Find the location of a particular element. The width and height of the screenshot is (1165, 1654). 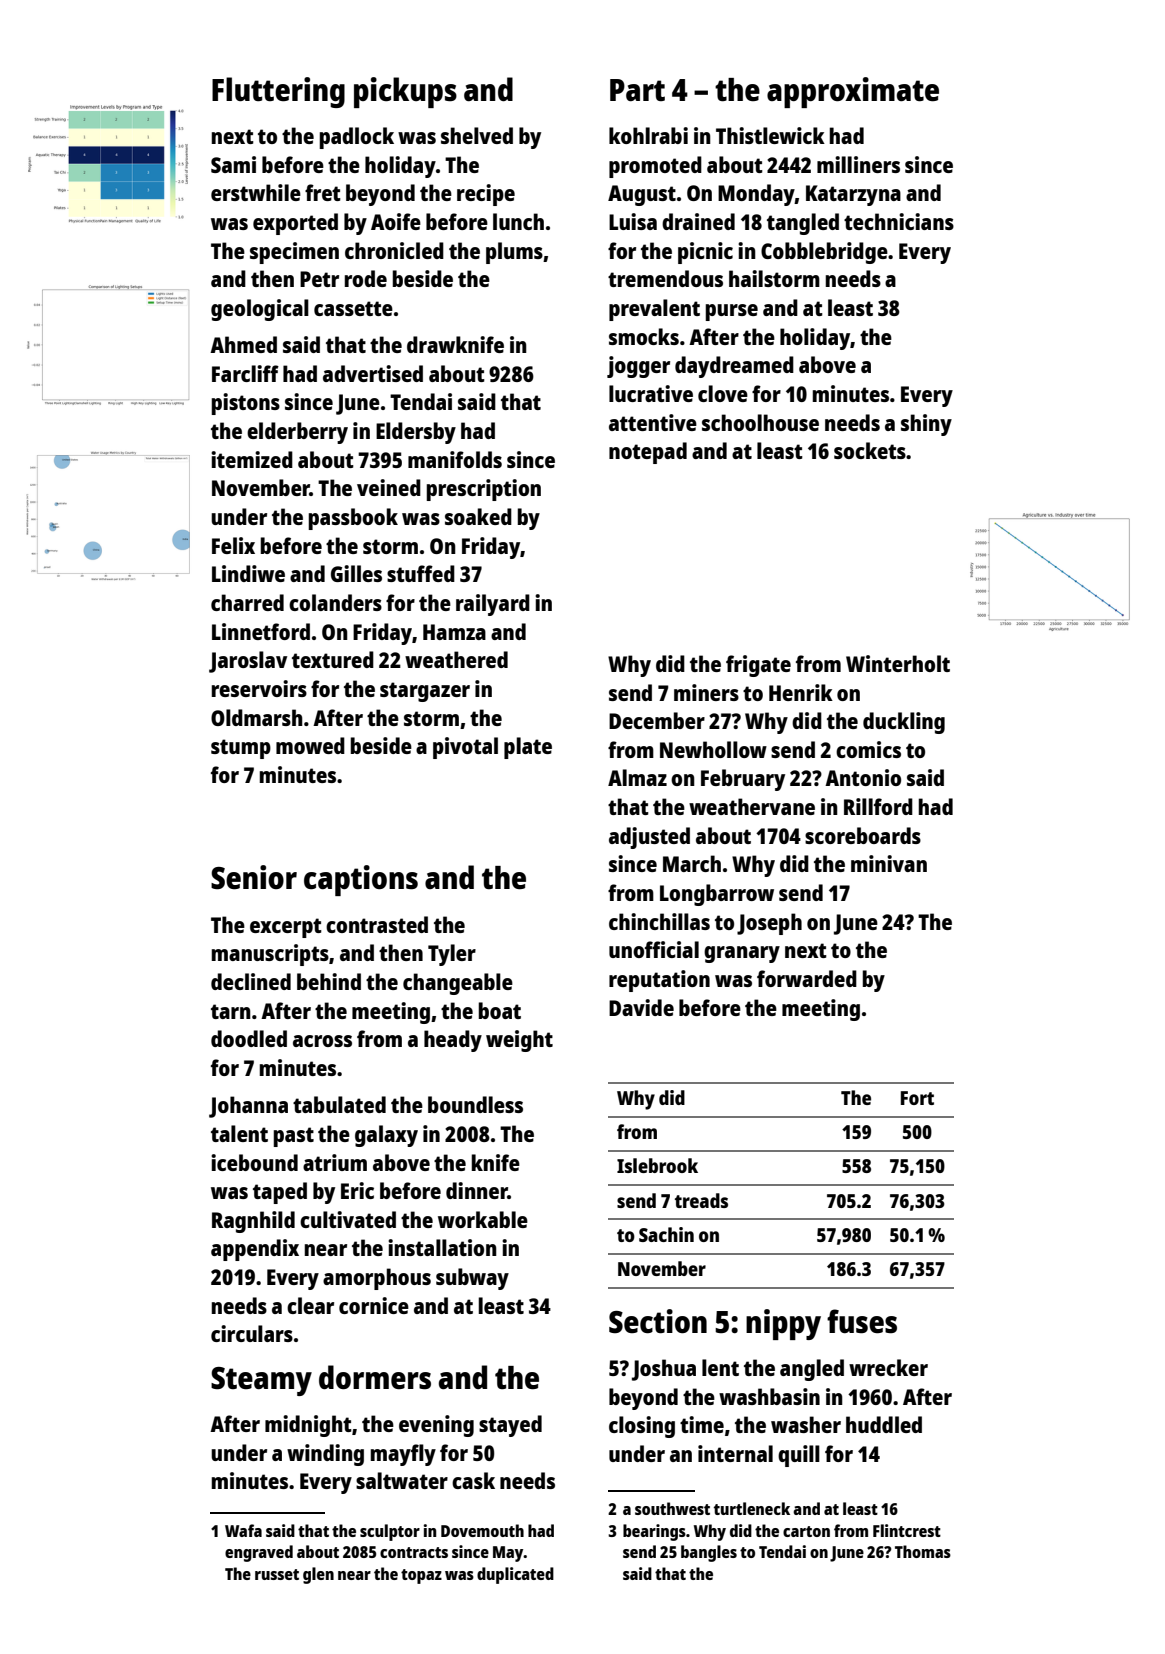

Part is located at coordinates (637, 90).
